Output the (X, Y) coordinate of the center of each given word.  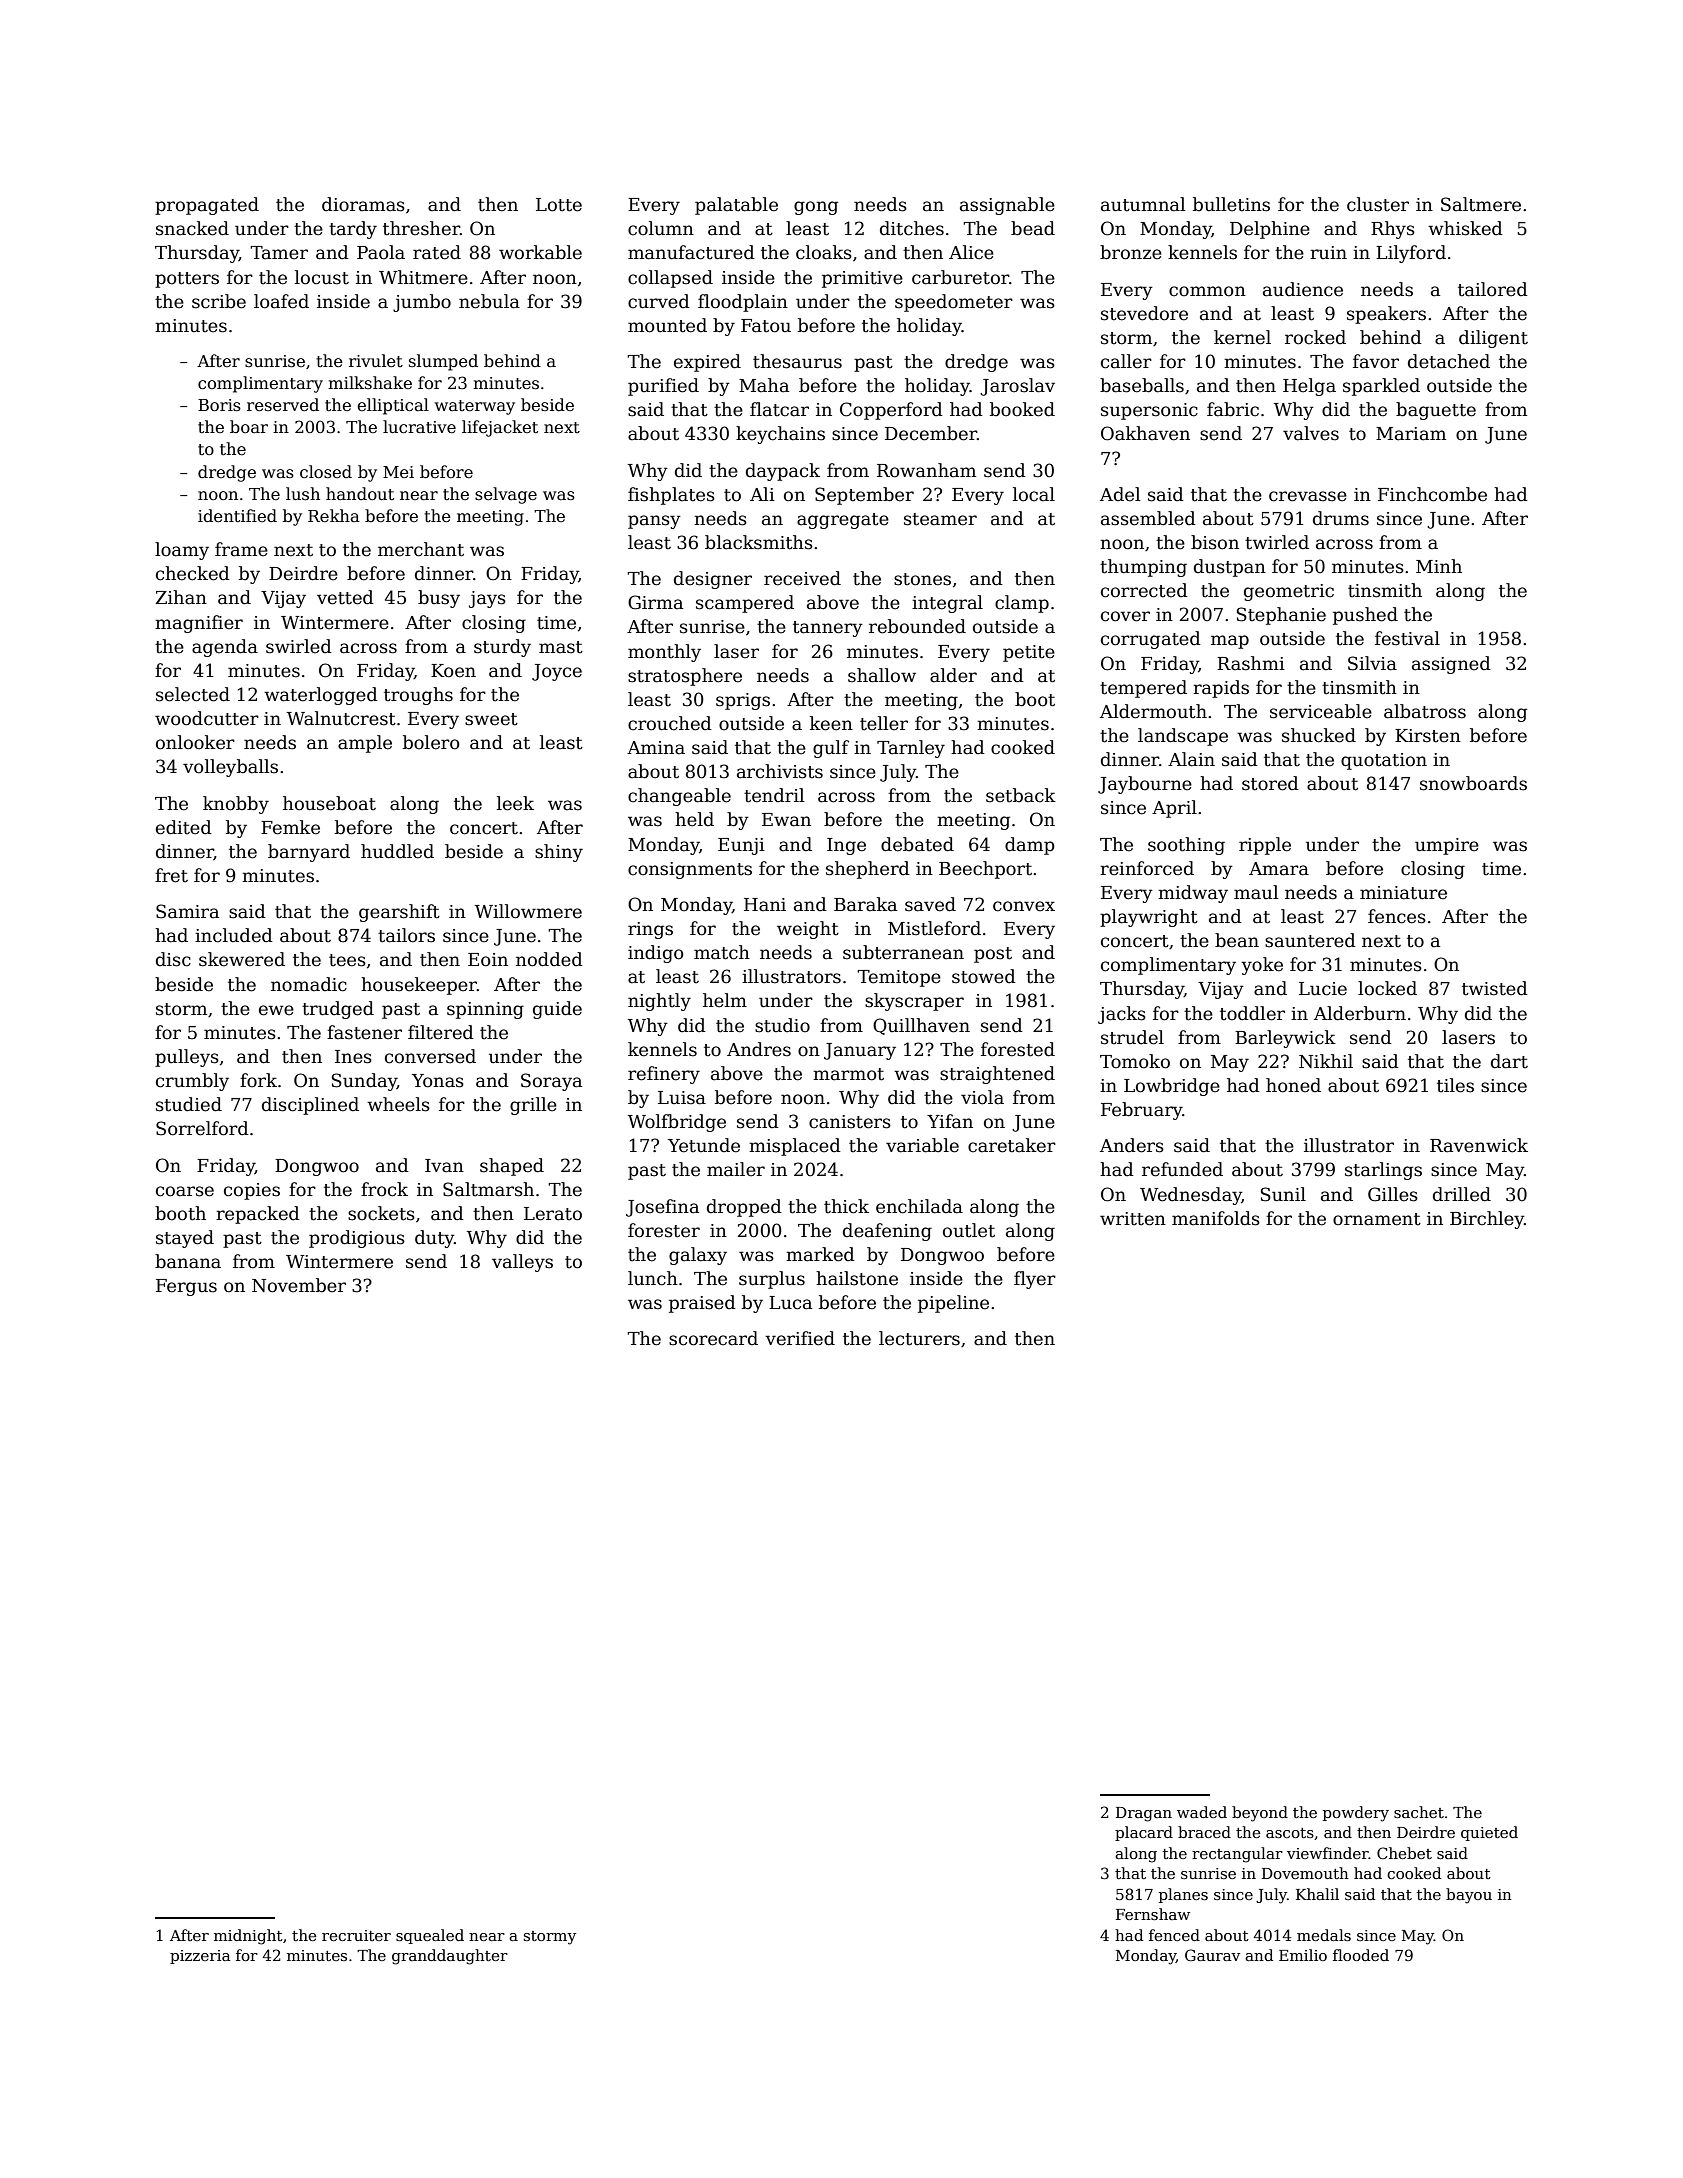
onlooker (195, 742)
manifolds (1216, 1218)
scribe (219, 301)
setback (1021, 795)
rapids (1221, 689)
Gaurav (1212, 1955)
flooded (1361, 1955)
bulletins (1231, 204)
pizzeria (200, 1957)
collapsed (670, 279)
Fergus (186, 1287)
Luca (790, 1303)
